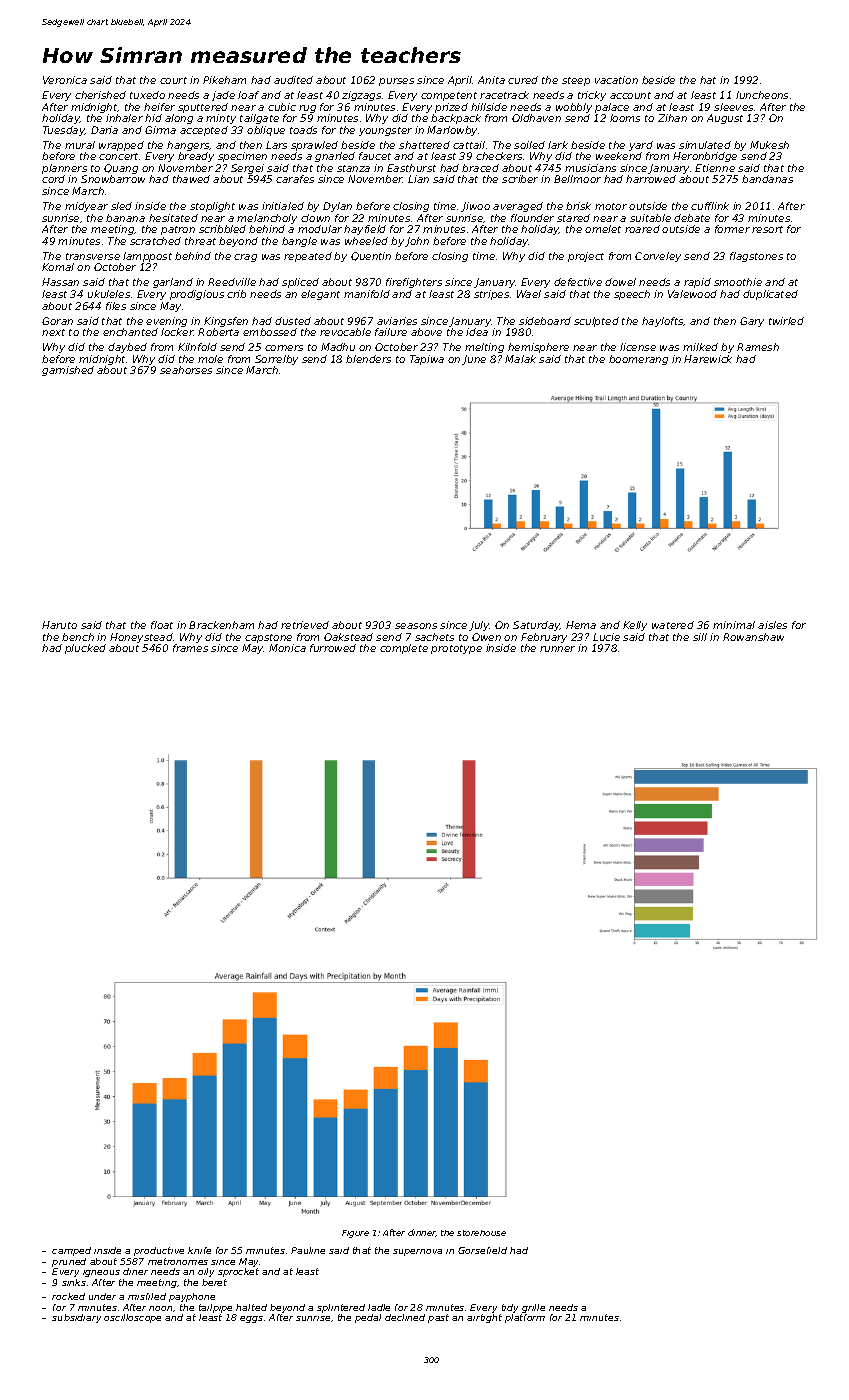  What do you see at coordinates (456, 649) in the screenshot?
I see `prototype` at bounding box center [456, 649].
